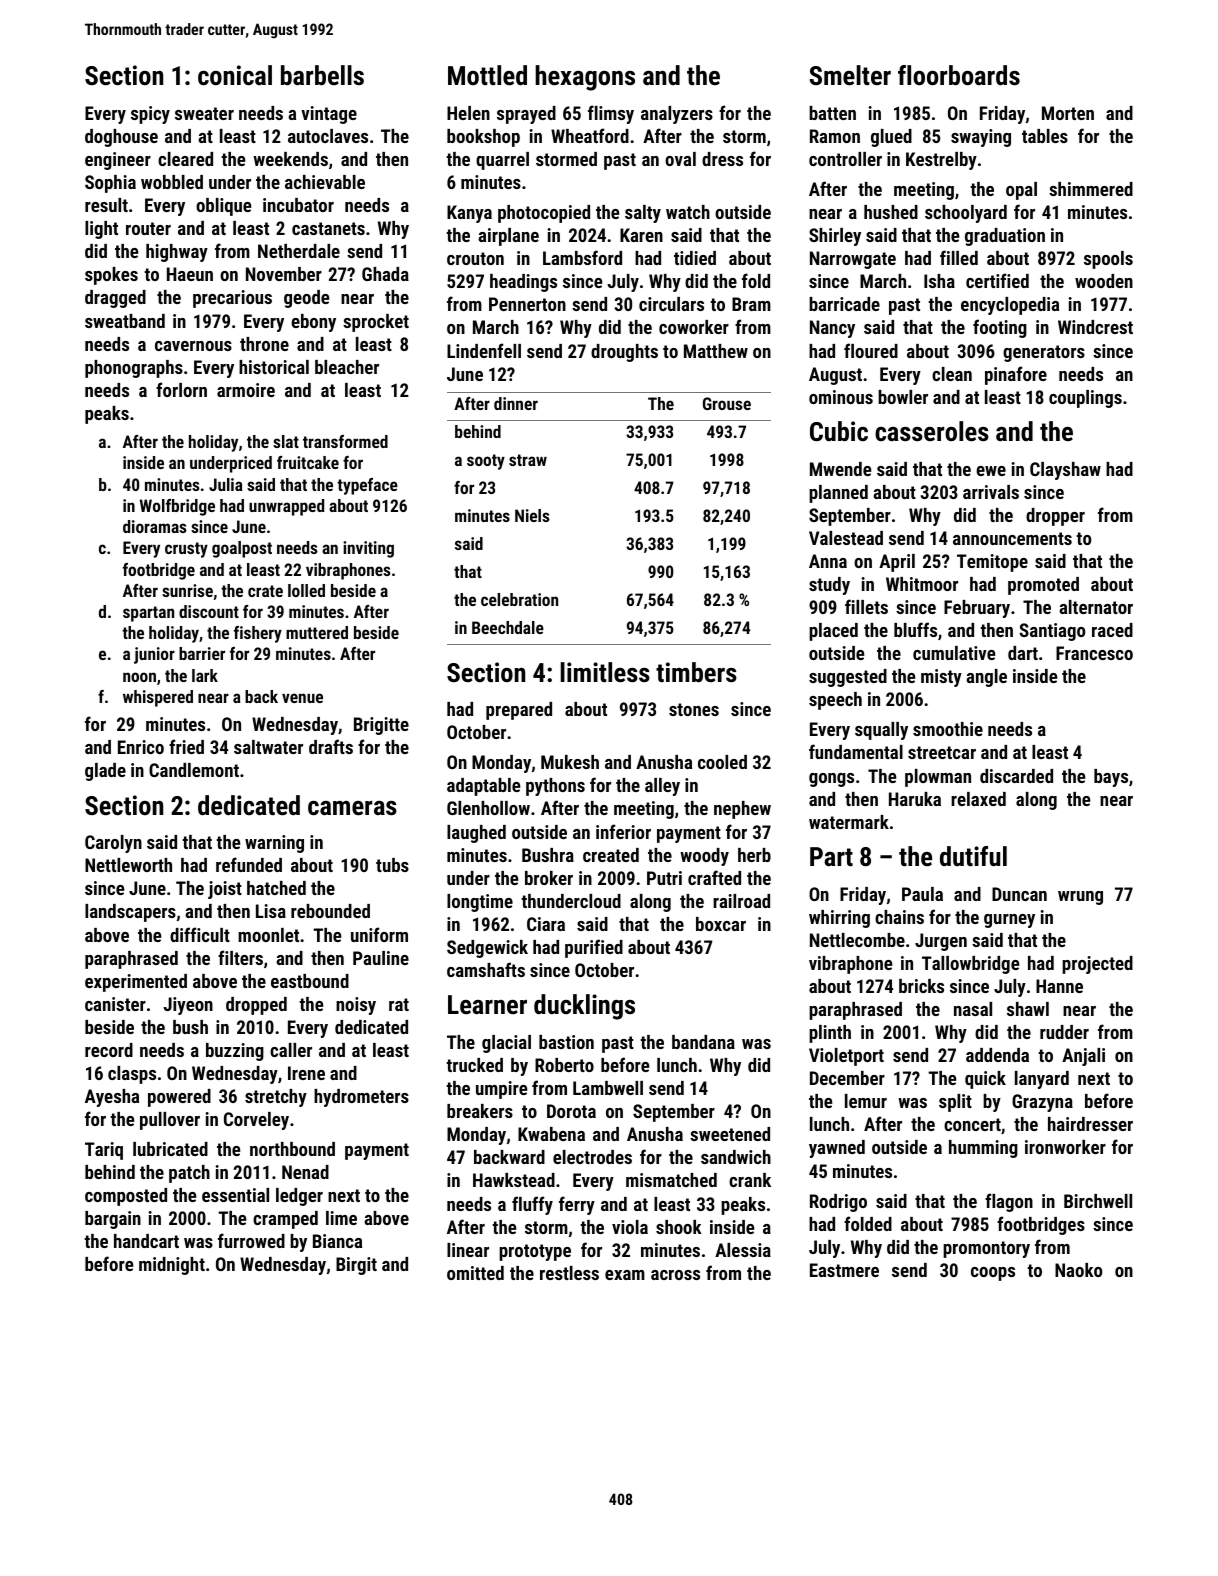  I want to click on crusty, so click(186, 550).
